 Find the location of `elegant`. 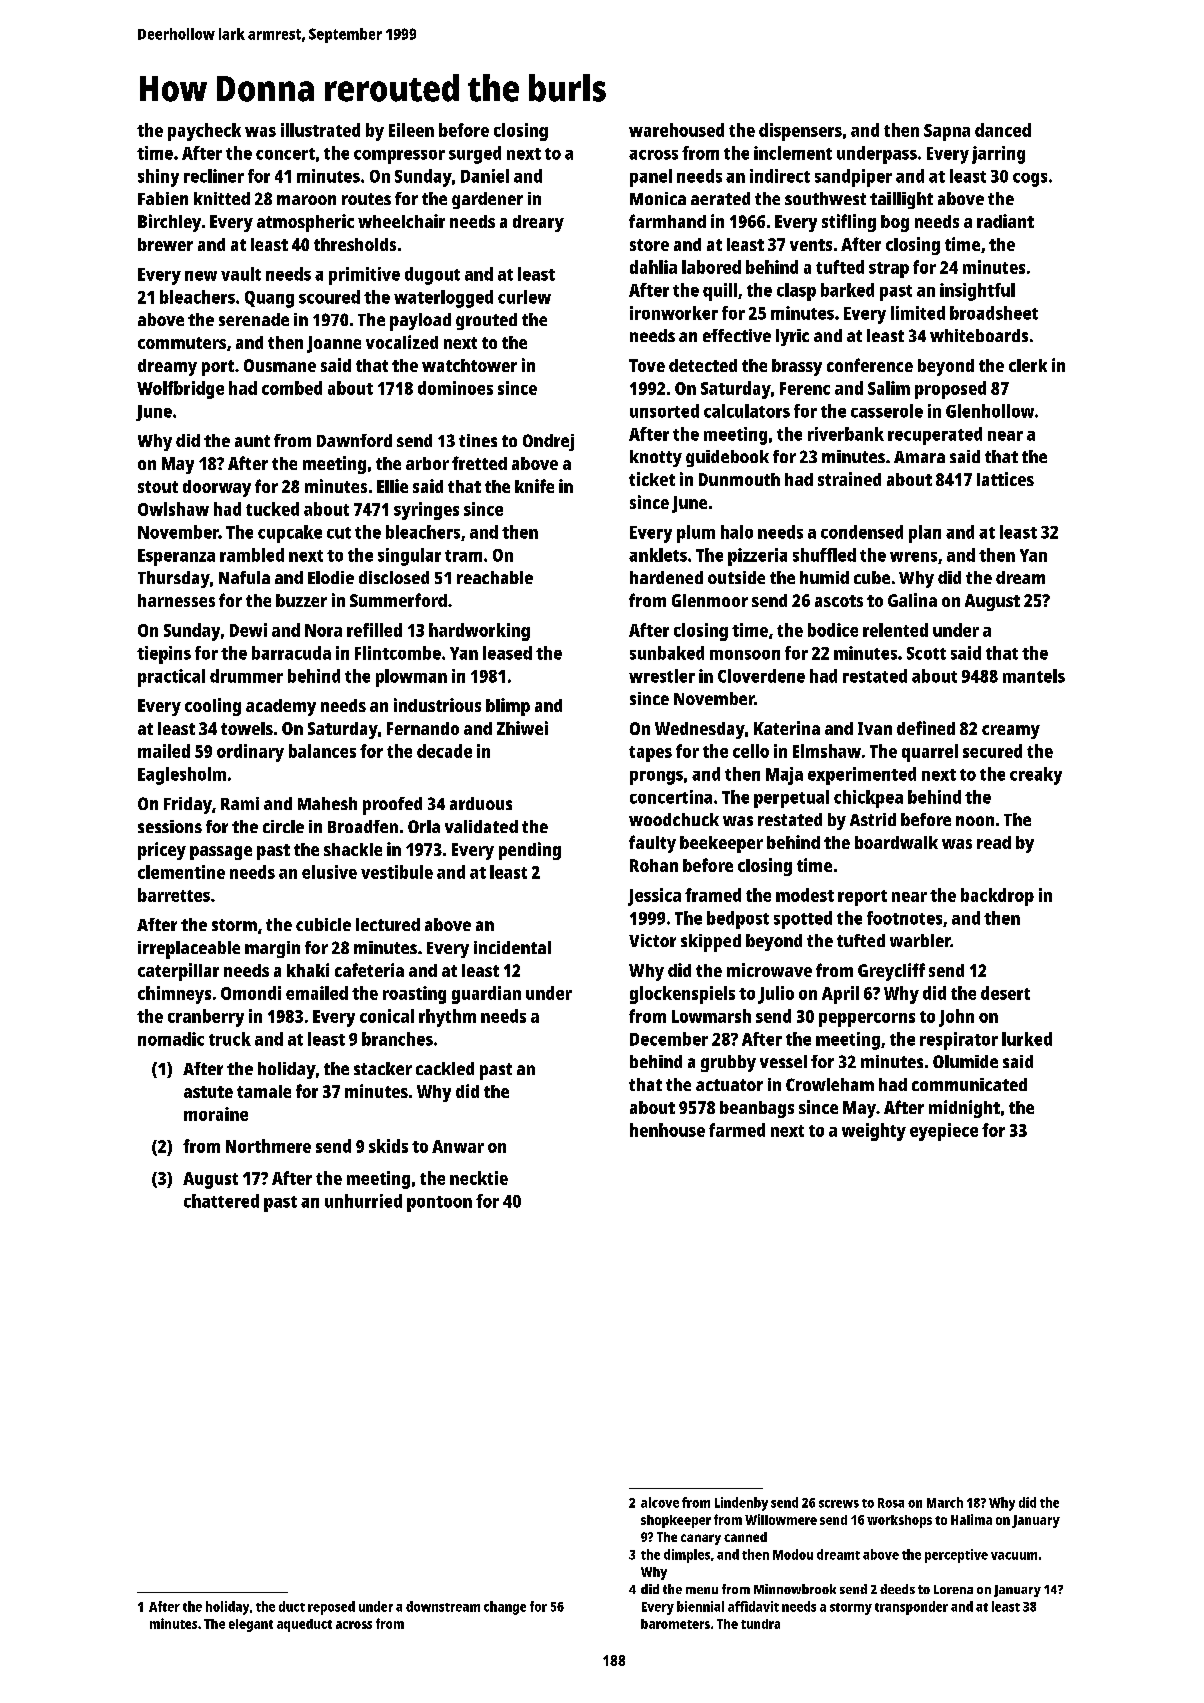

elegant is located at coordinates (251, 1625).
